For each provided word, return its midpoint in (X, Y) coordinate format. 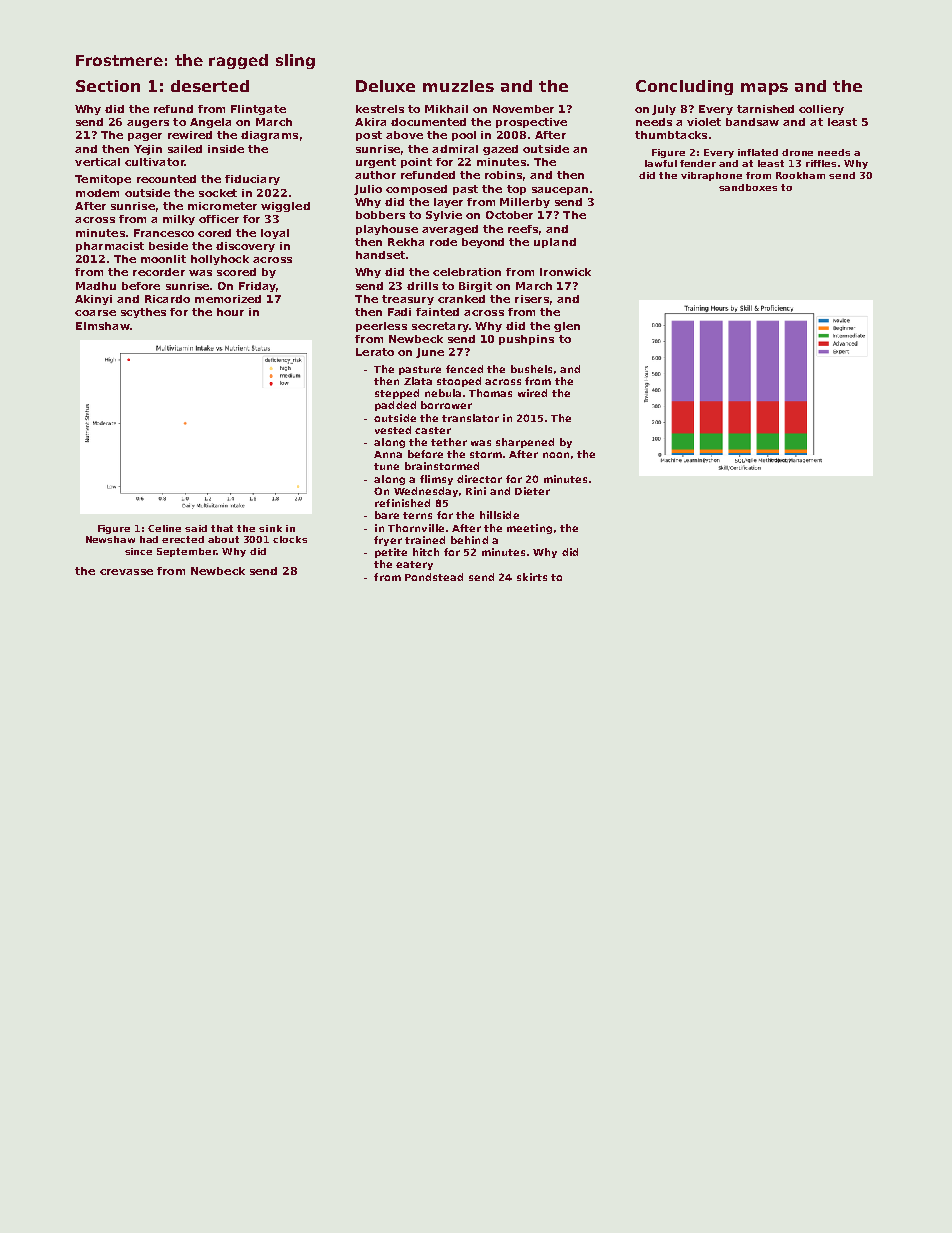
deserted (210, 86)
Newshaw (110, 539)
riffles (821, 163)
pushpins (526, 340)
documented (428, 122)
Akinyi (93, 300)
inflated (758, 152)
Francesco (164, 233)
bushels (531, 369)
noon (556, 455)
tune (386, 466)
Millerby (525, 203)
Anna (388, 454)
